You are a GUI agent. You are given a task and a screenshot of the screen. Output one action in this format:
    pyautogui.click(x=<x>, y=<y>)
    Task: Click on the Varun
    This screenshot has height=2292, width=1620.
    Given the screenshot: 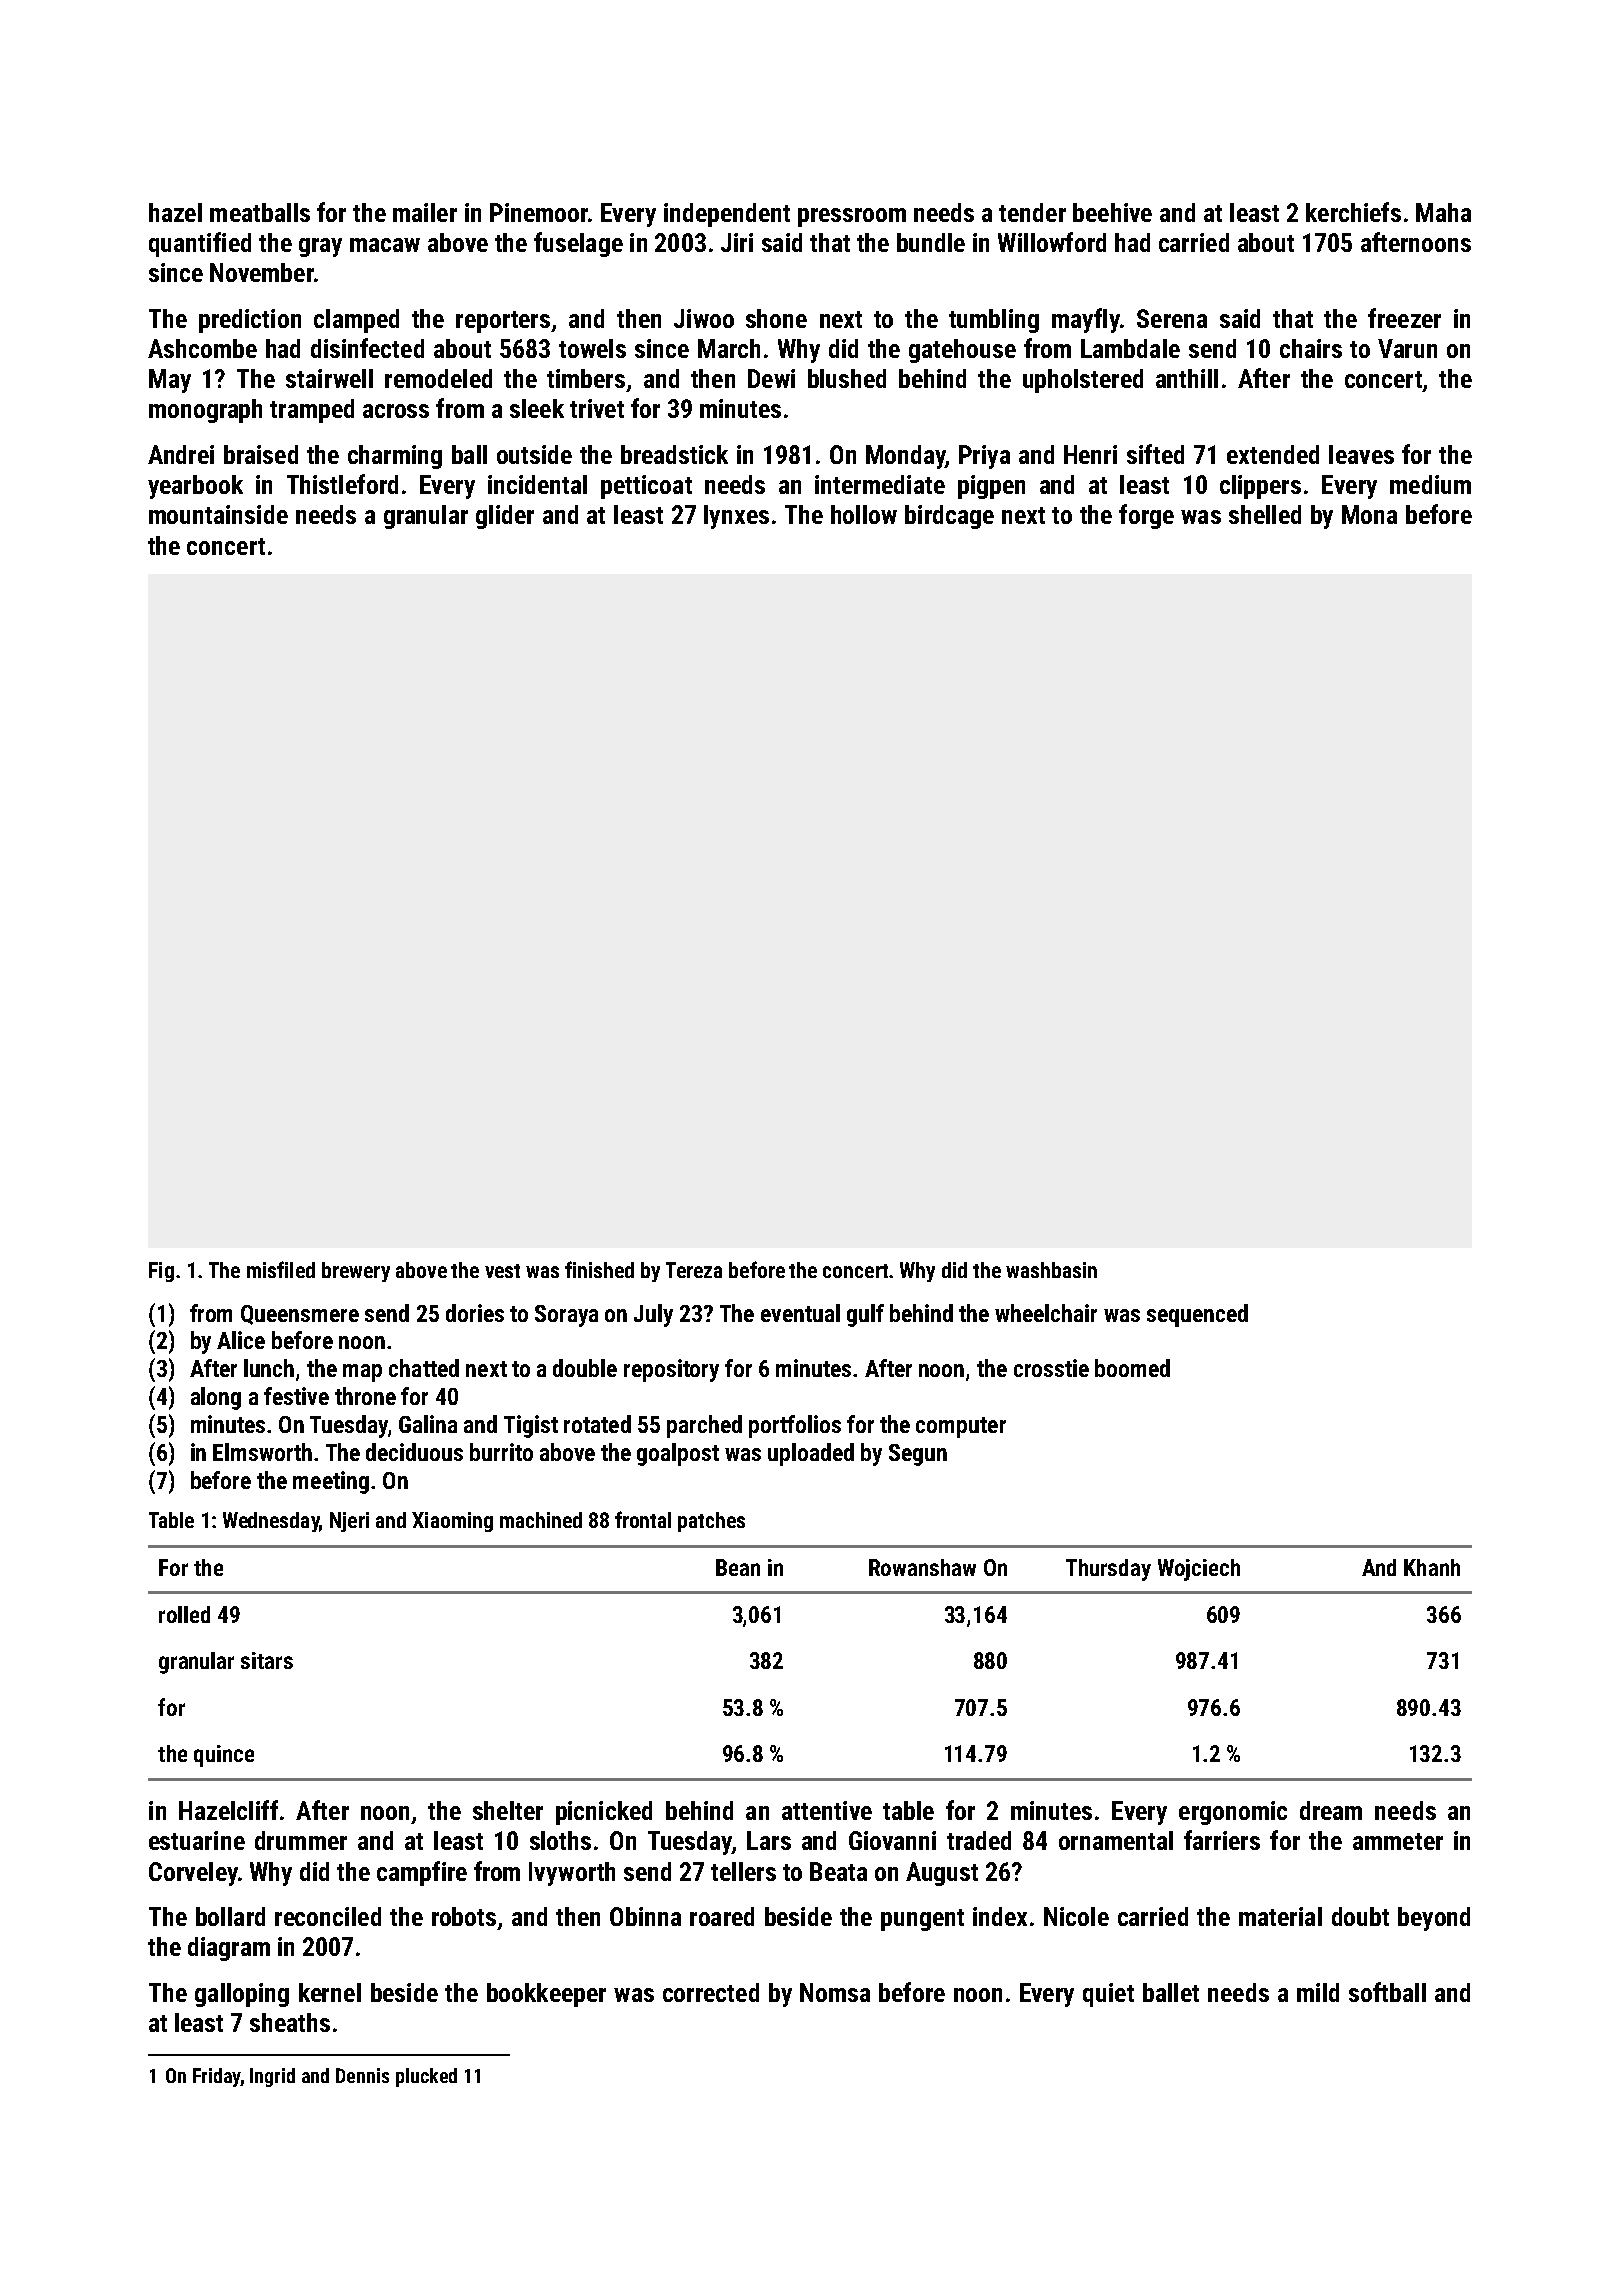 What is the action you would take?
    pyautogui.click(x=1407, y=348)
